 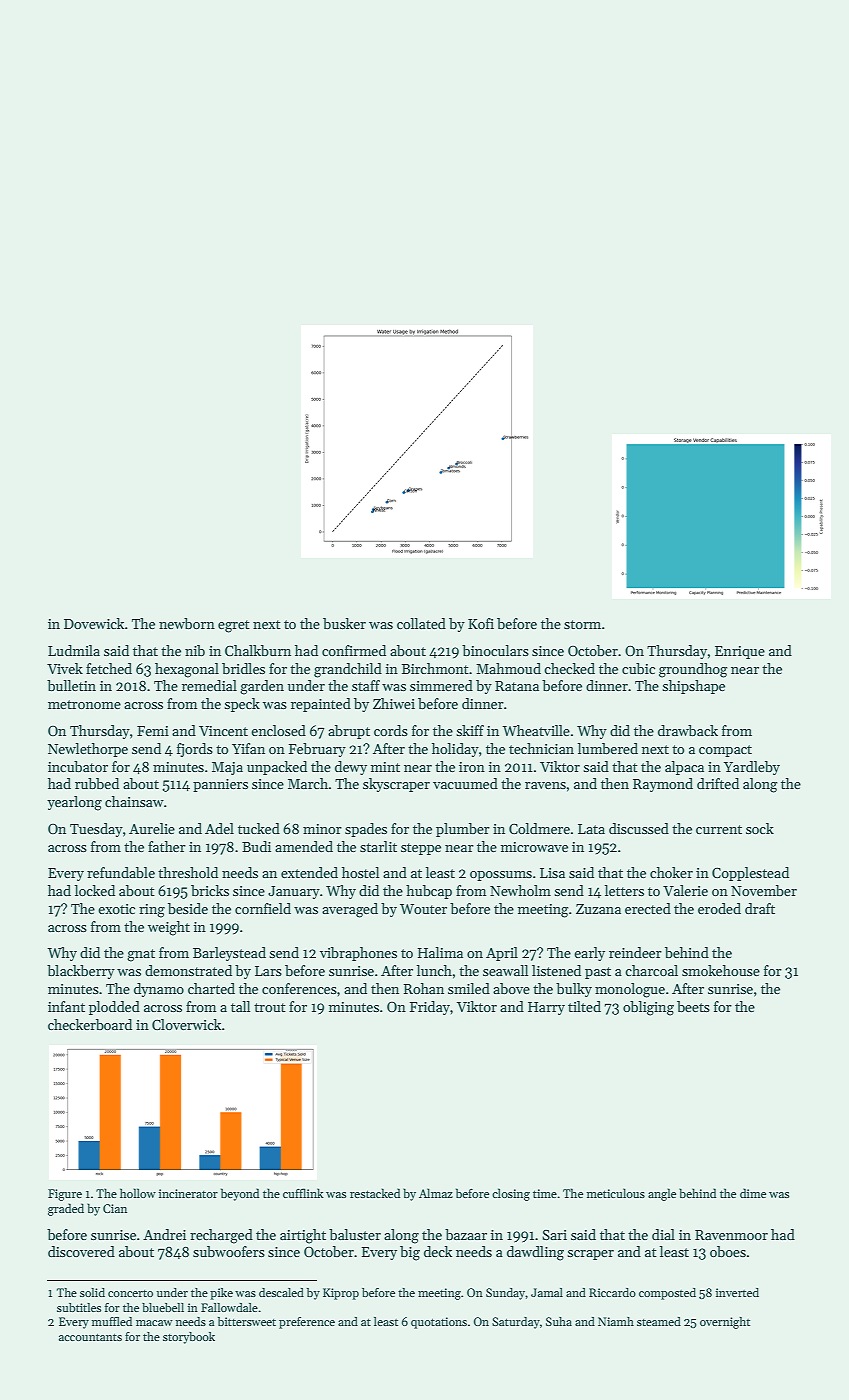 What do you see at coordinates (188, 1193) in the screenshot?
I see `incinerator` at bounding box center [188, 1193].
